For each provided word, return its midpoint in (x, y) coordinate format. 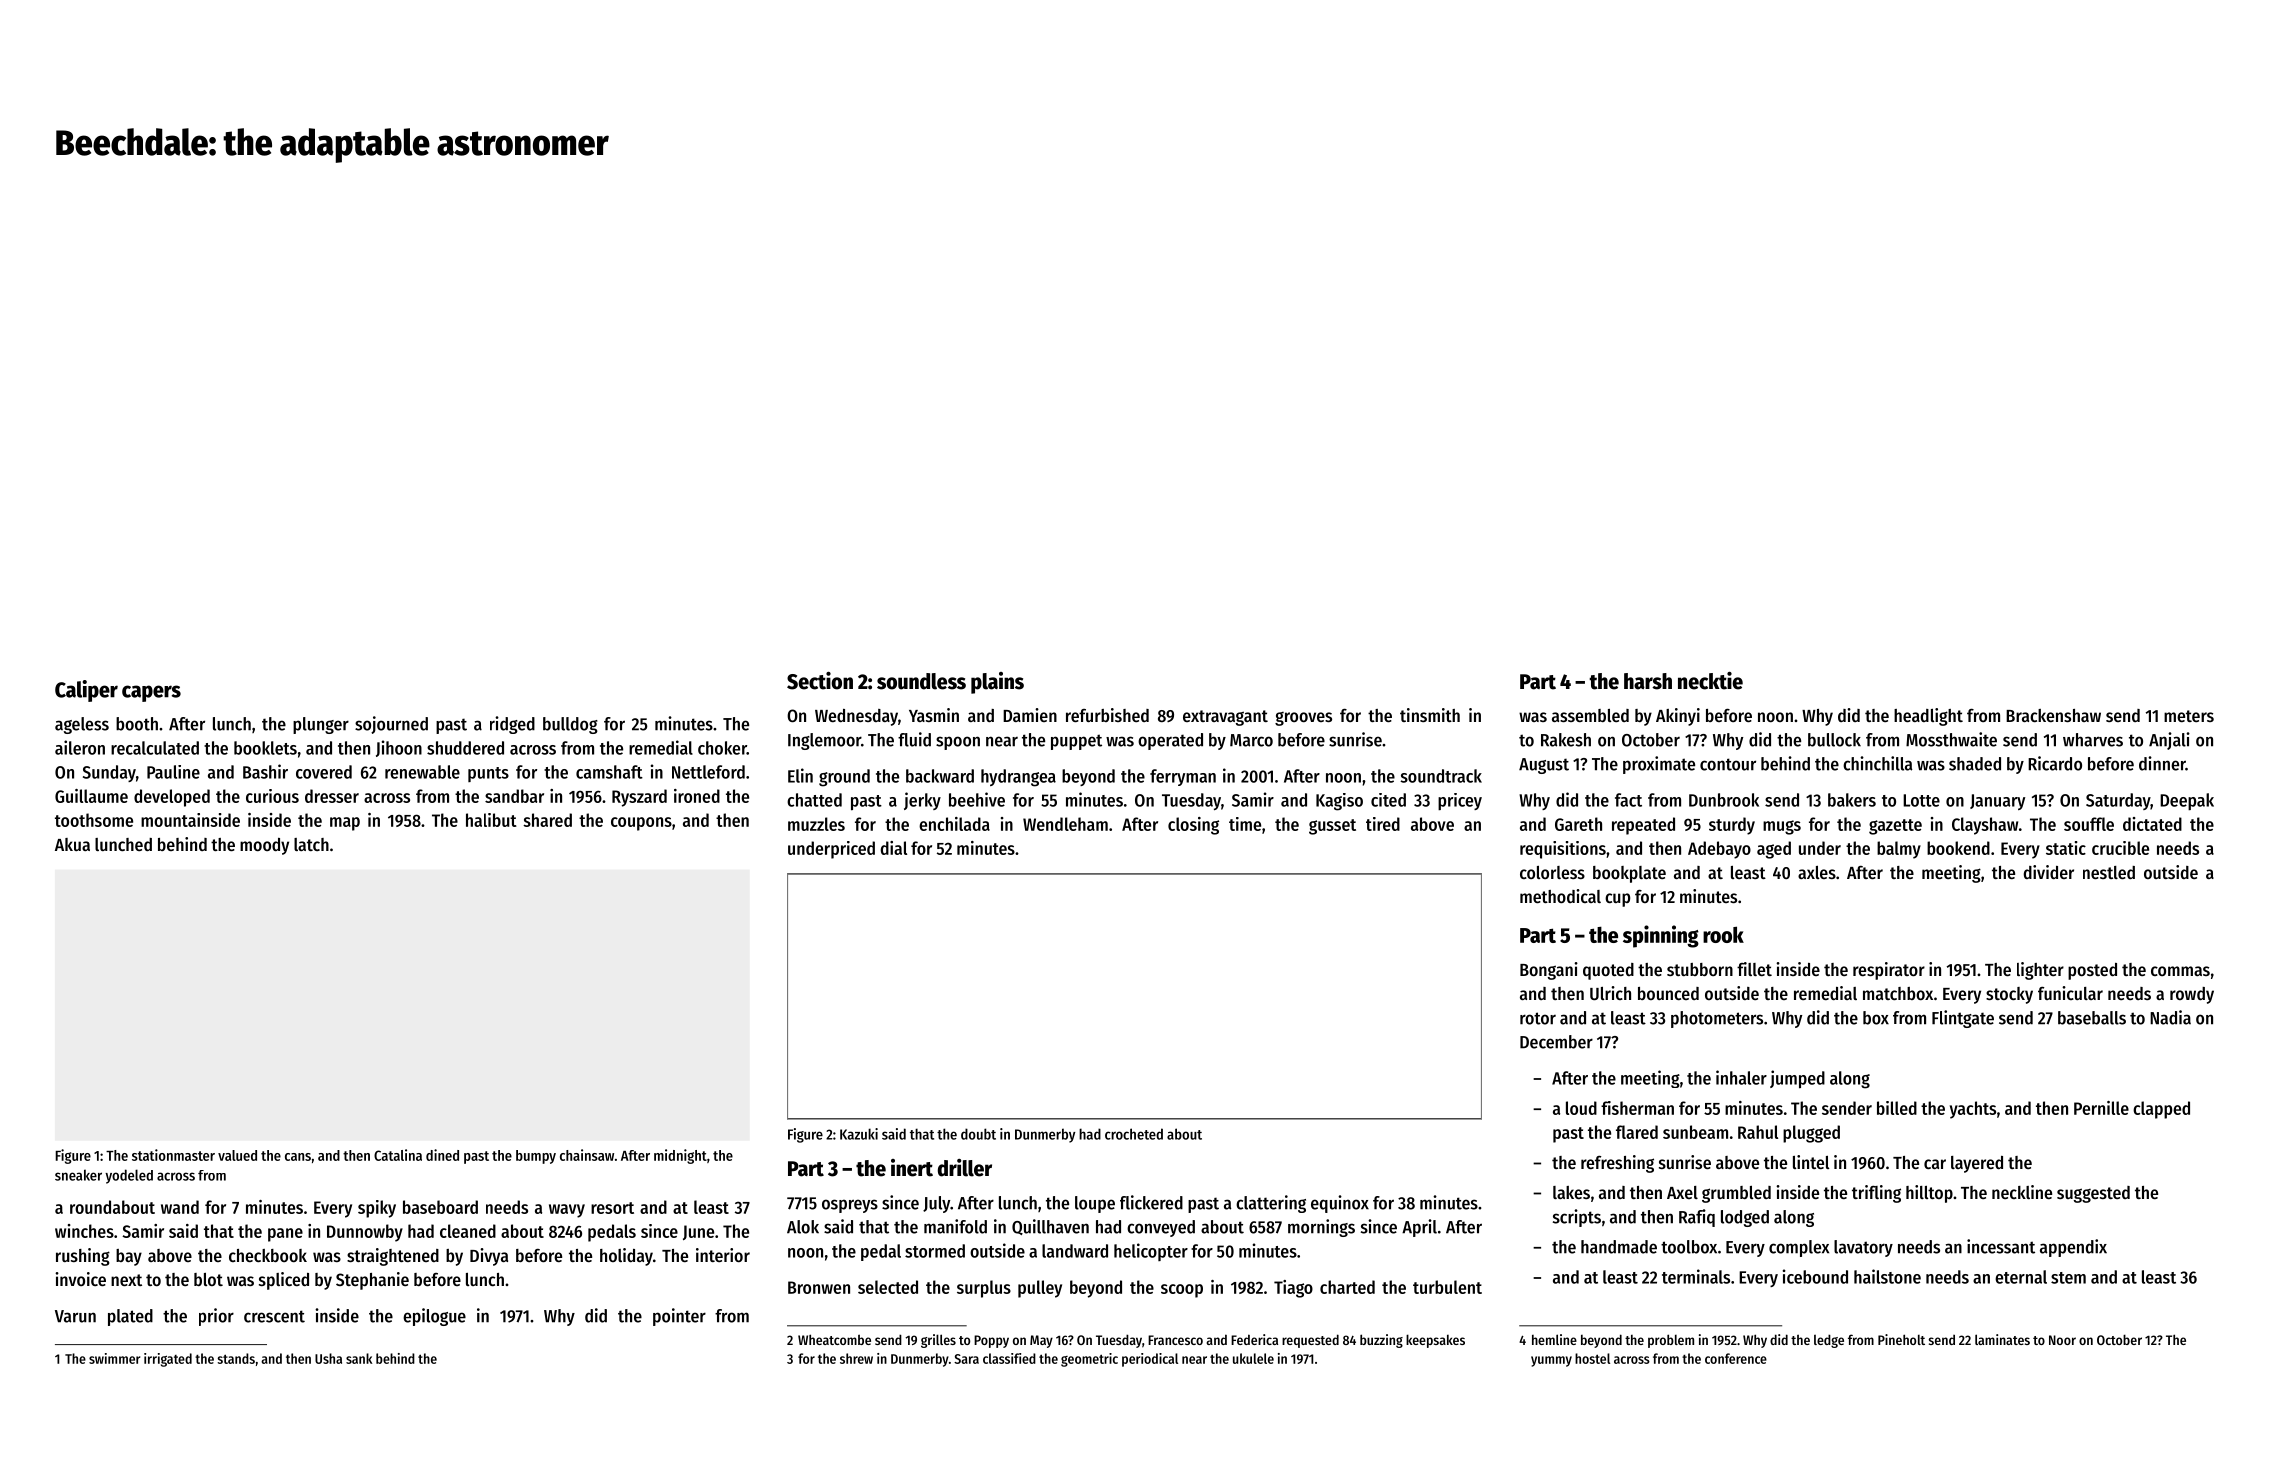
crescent (274, 1316)
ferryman (1183, 777)
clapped (2161, 1110)
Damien (1030, 715)
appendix (2073, 1248)
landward (1075, 1251)
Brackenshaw (2053, 715)
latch (311, 844)
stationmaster (173, 1155)
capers (151, 693)
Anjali (2169, 741)
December (1556, 1042)
